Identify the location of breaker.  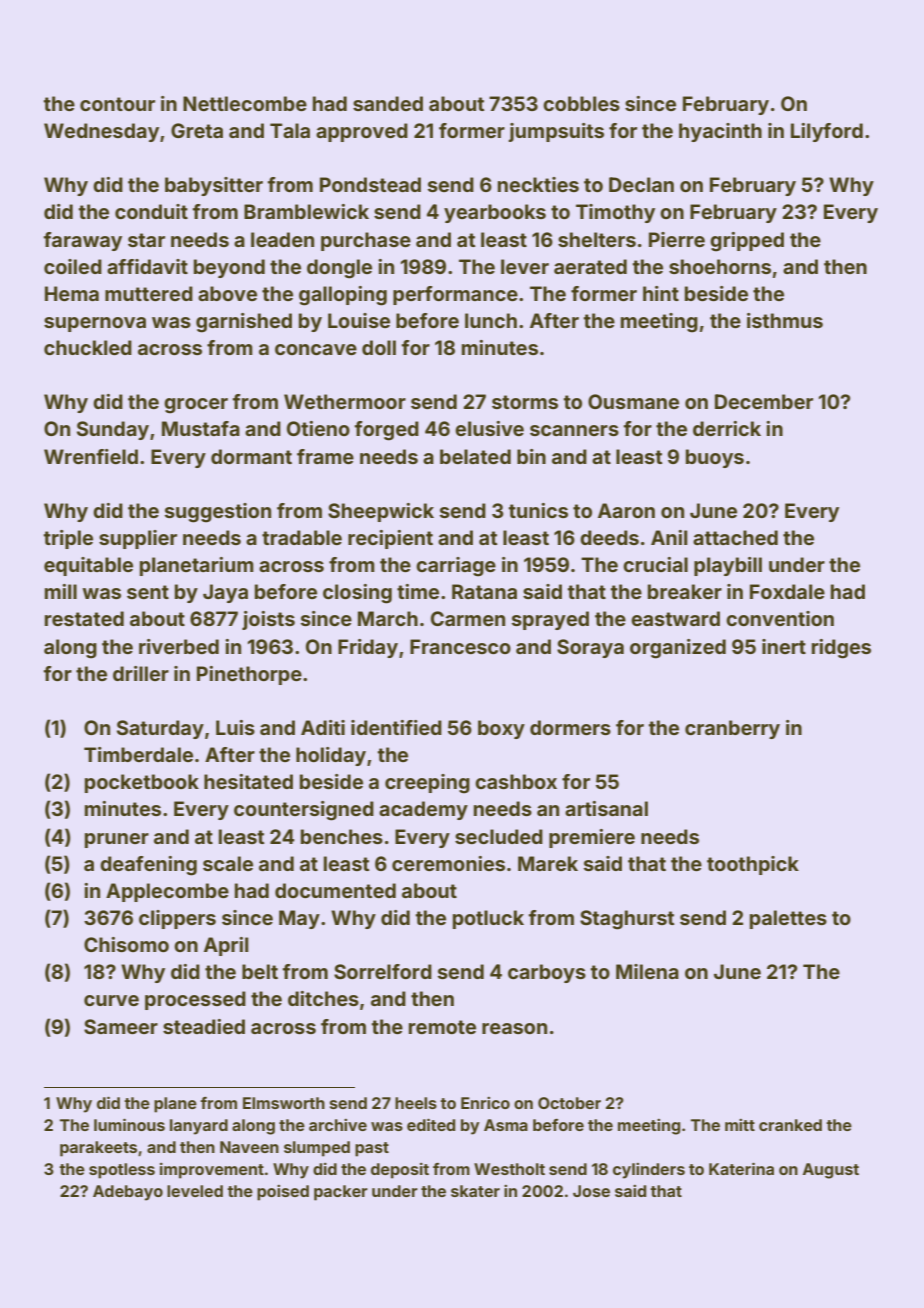
(685, 591).
